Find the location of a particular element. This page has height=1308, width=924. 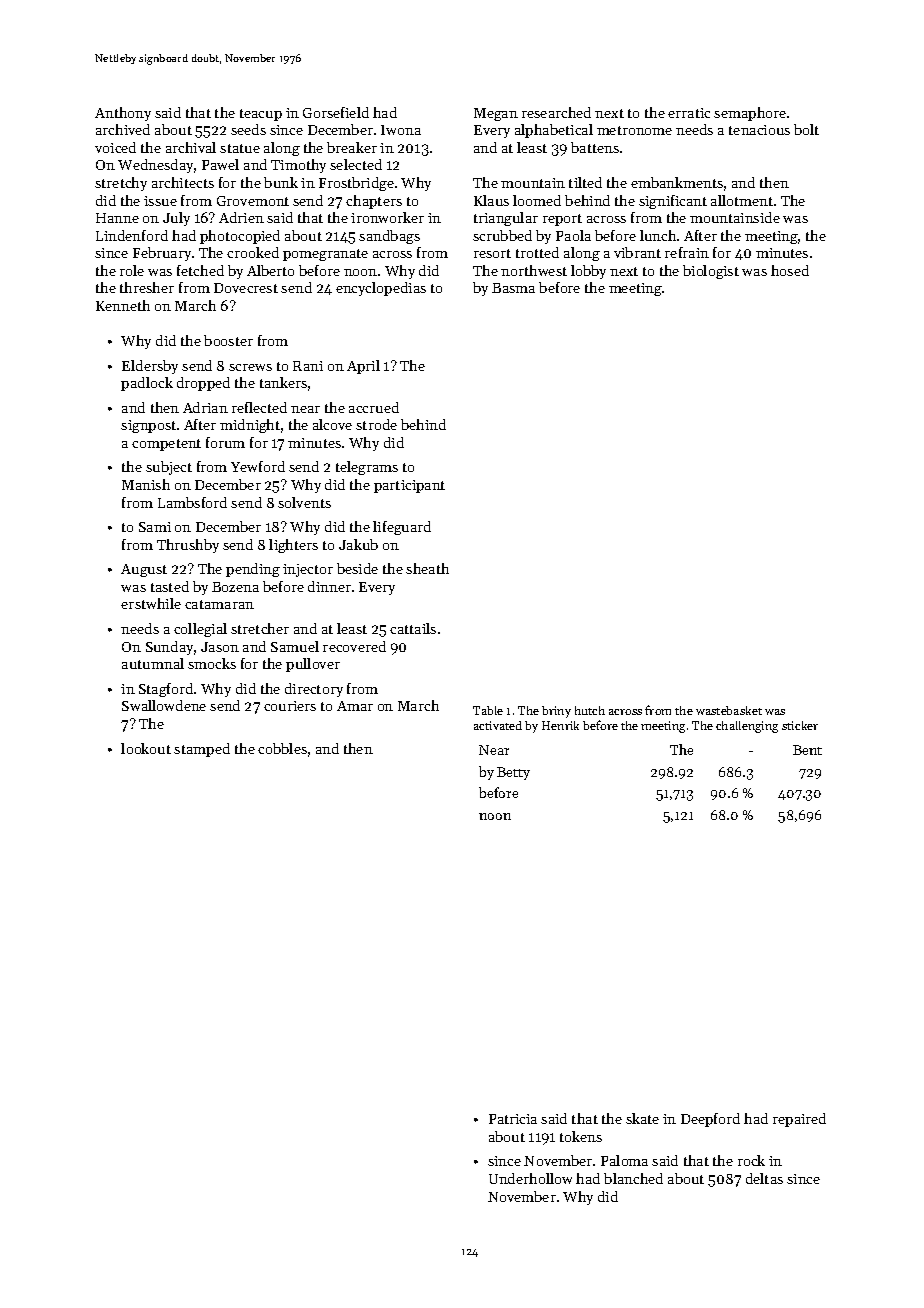

Basma is located at coordinates (513, 288).
